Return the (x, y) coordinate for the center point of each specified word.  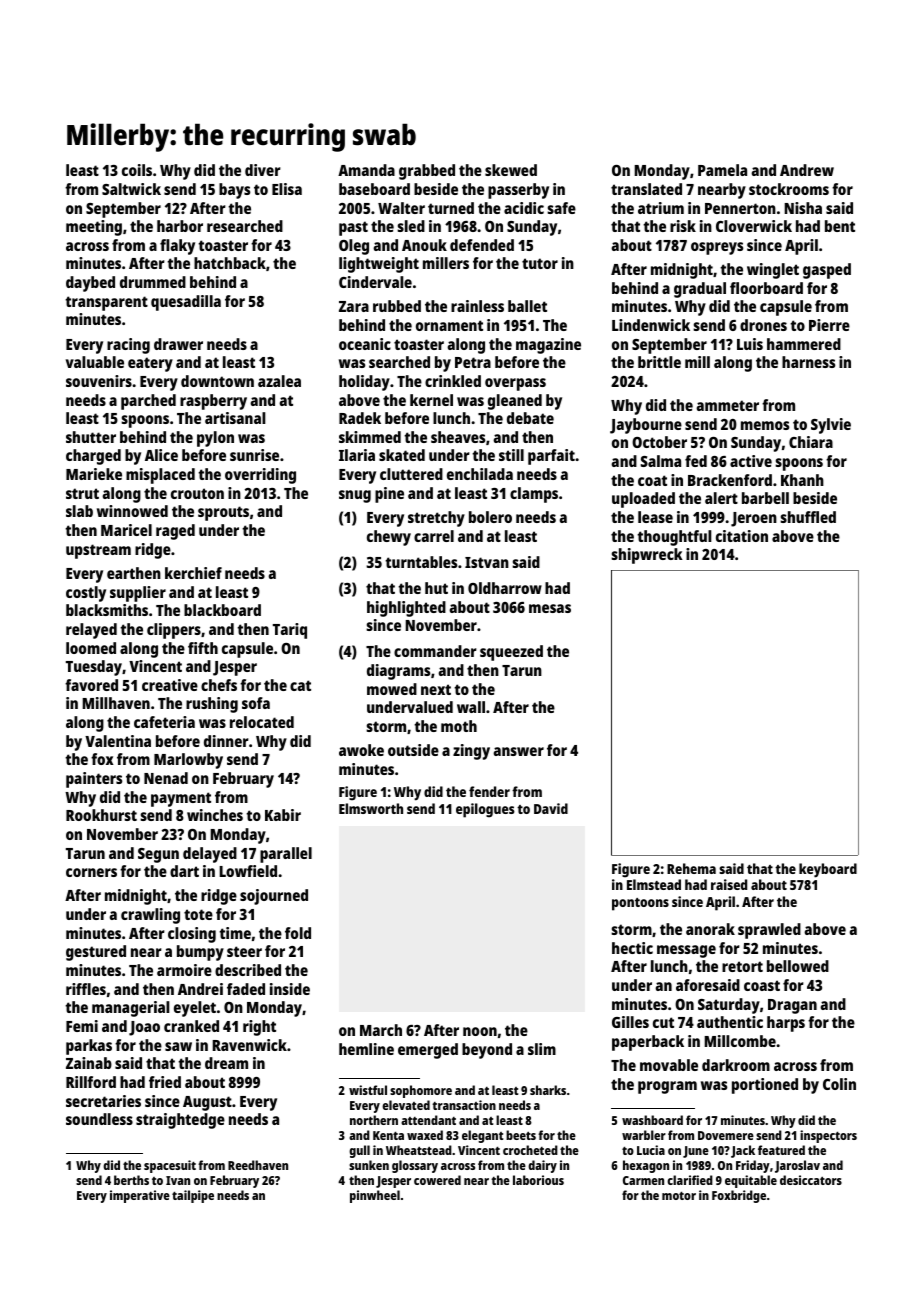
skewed (511, 170)
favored (91, 685)
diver (263, 170)
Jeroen (754, 519)
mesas (550, 608)
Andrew (807, 170)
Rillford (91, 1082)
